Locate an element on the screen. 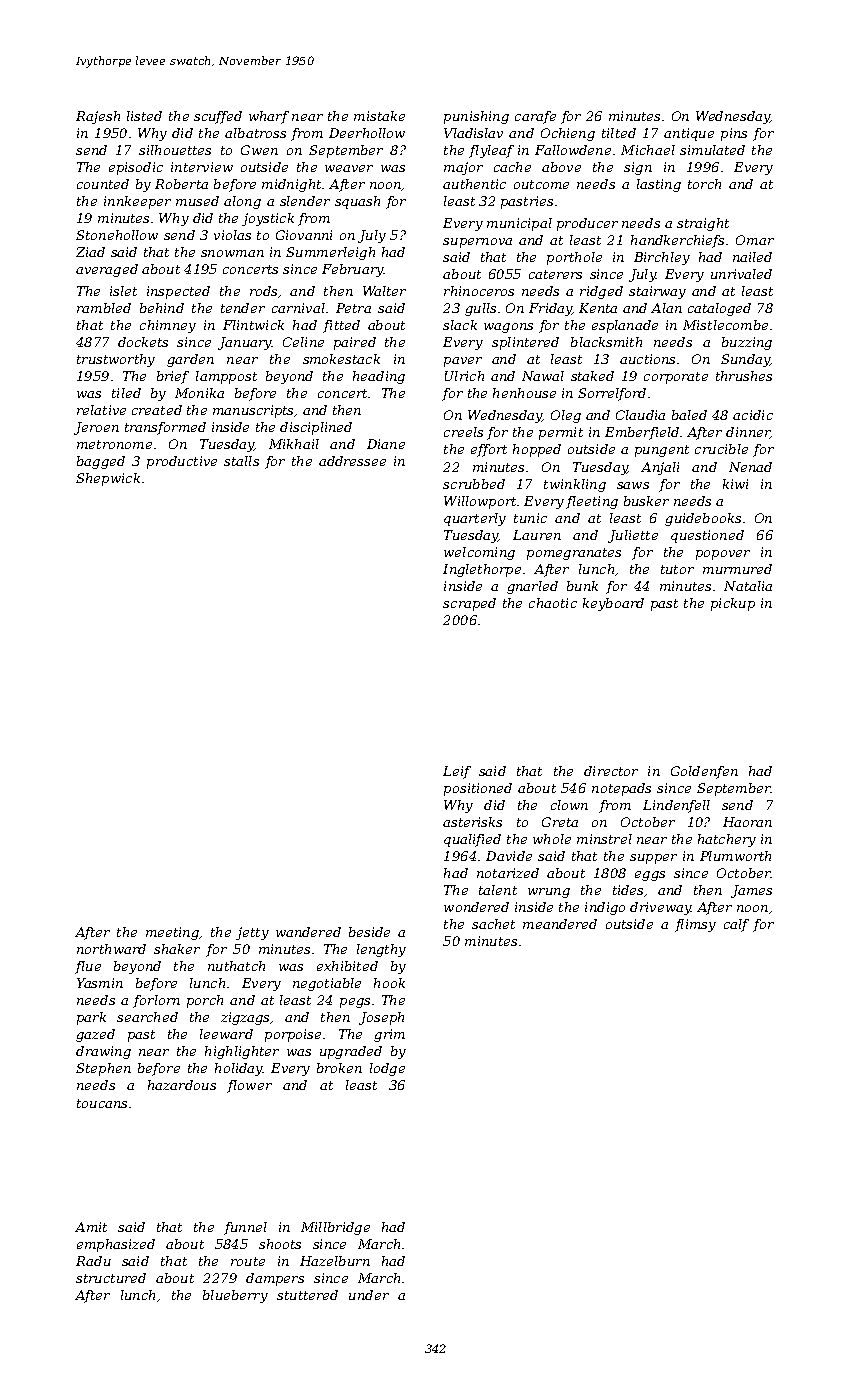 The height and width of the screenshot is (1400, 849). punishing is located at coordinates (476, 117).
